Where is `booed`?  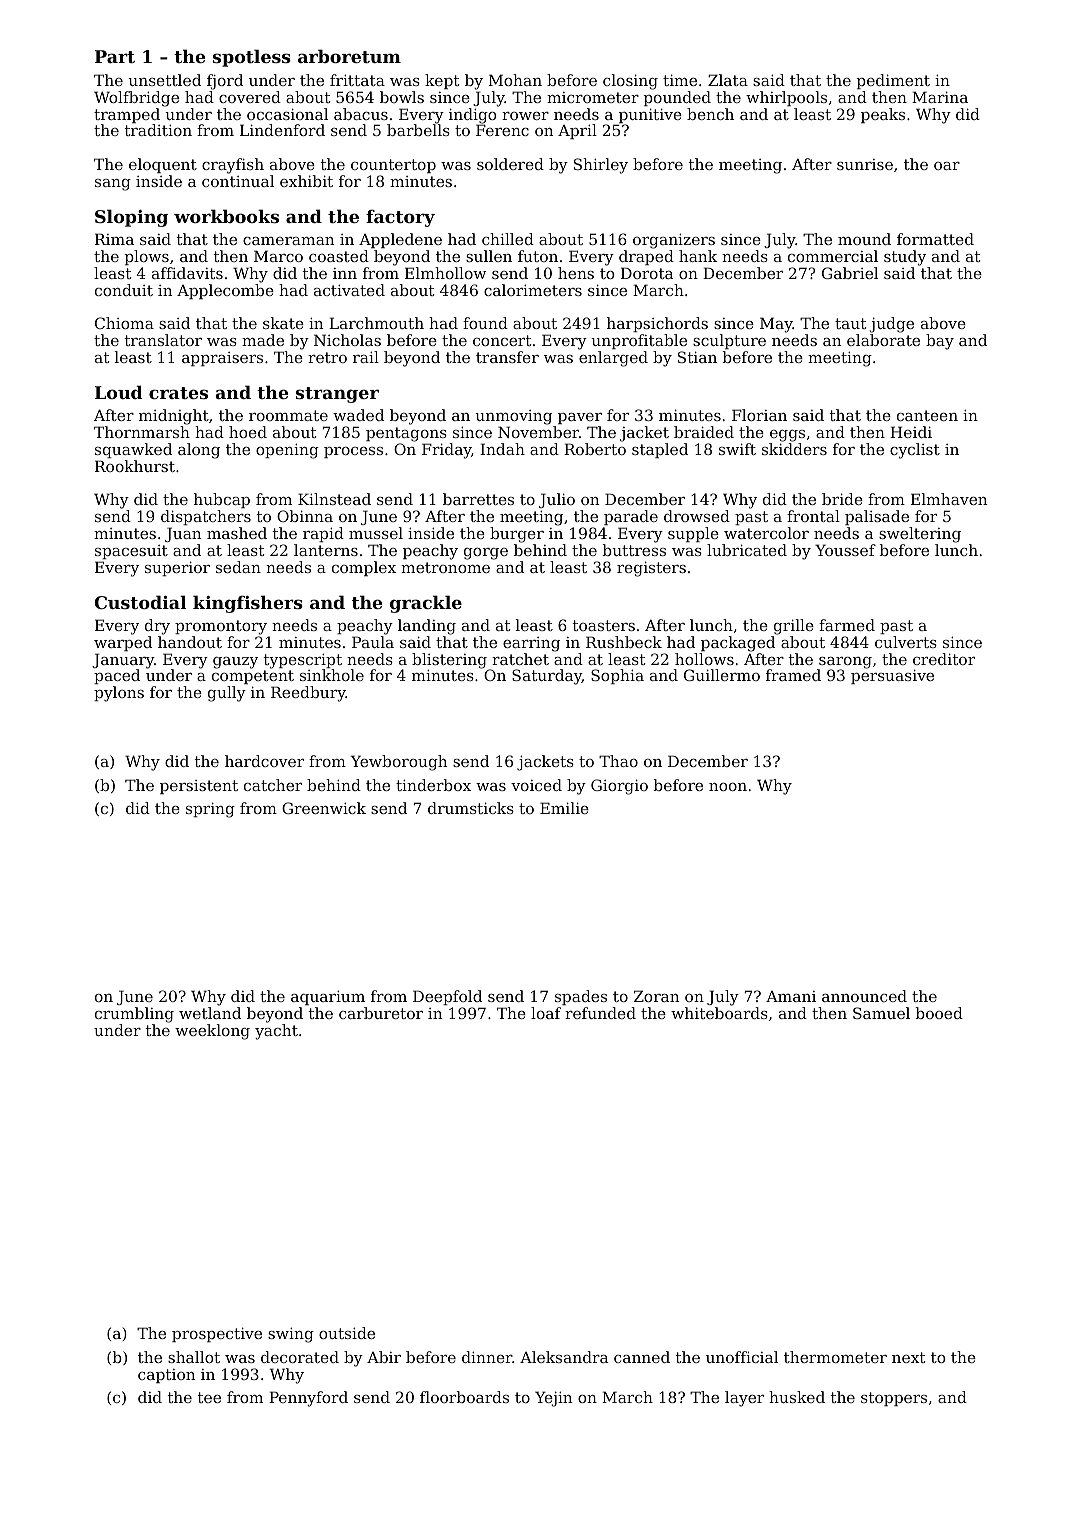
booed is located at coordinates (939, 1013).
